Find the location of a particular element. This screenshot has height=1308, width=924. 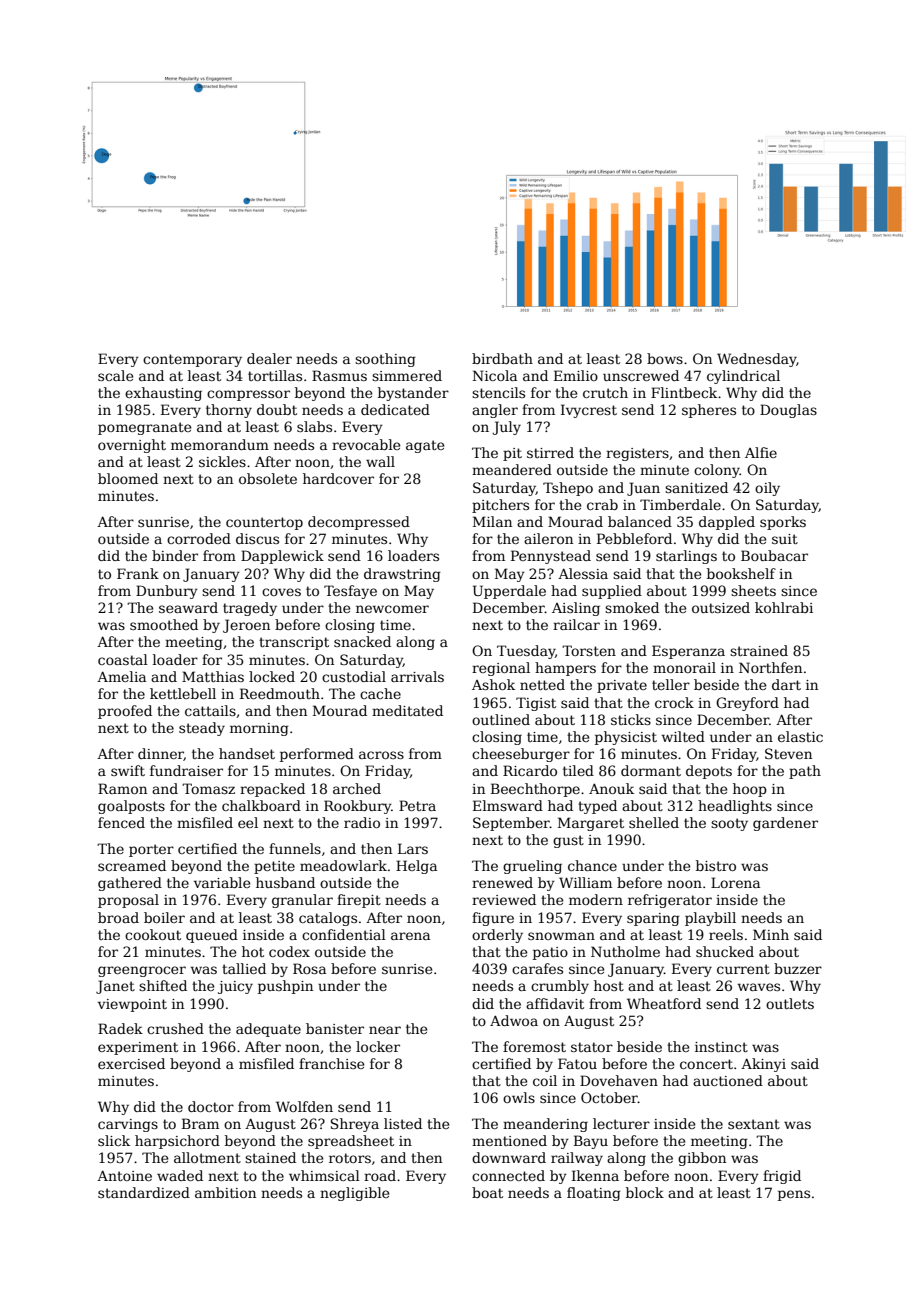

foremost is located at coordinates (534, 1046).
